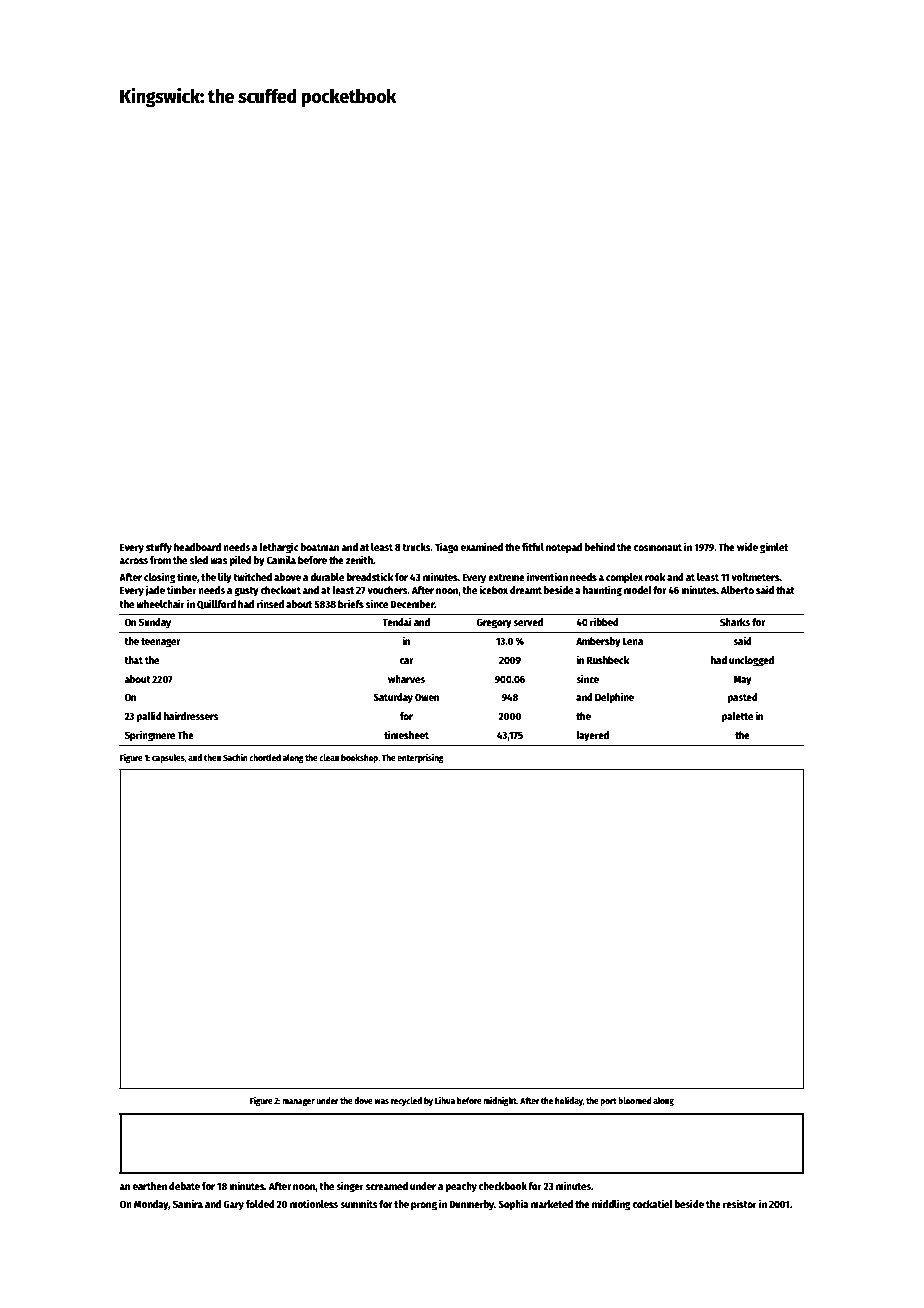  Describe the element at coordinates (653, 1203) in the image. I see `cockatiel` at that location.
